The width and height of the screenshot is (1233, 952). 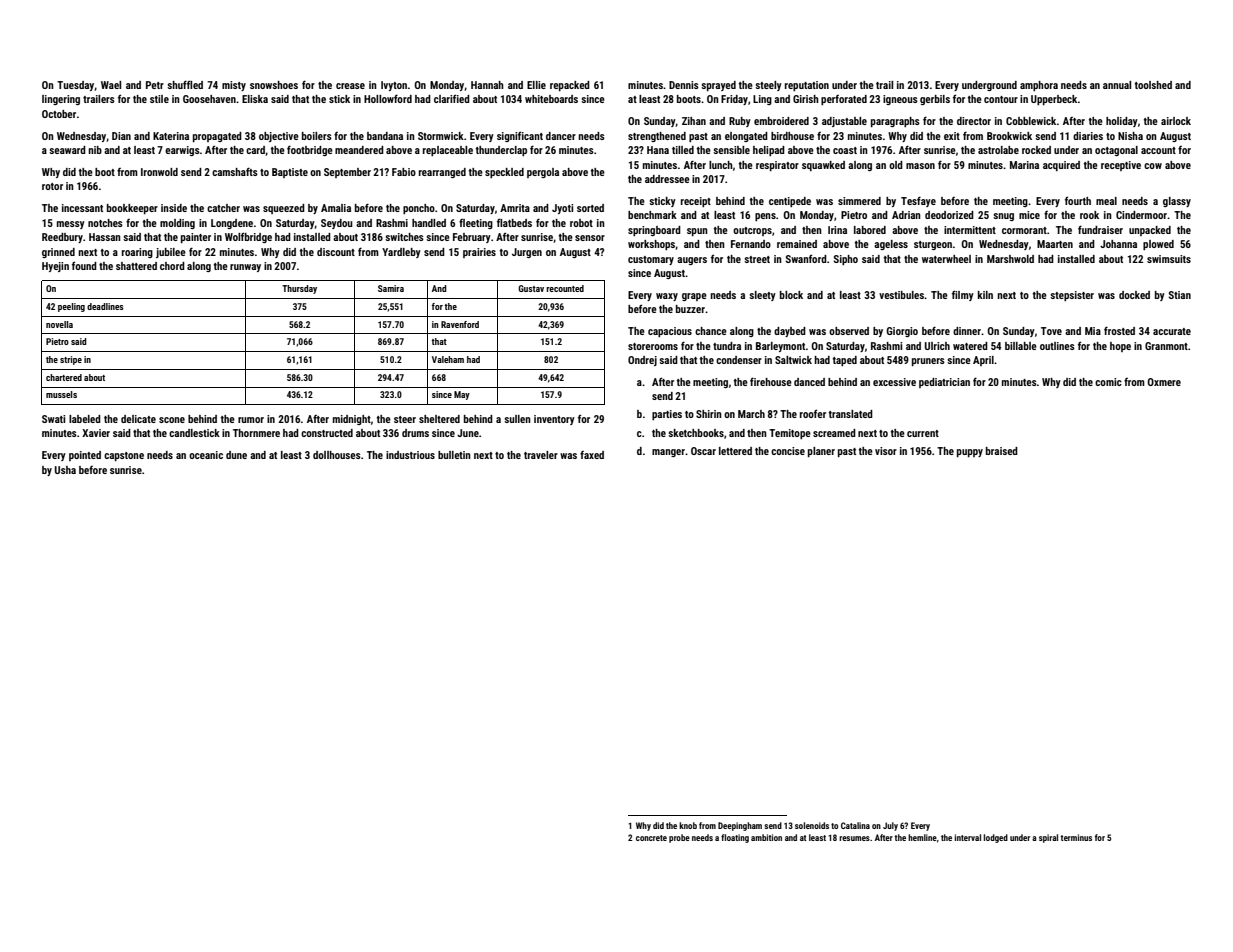 I want to click on Petr, so click(x=155, y=85).
